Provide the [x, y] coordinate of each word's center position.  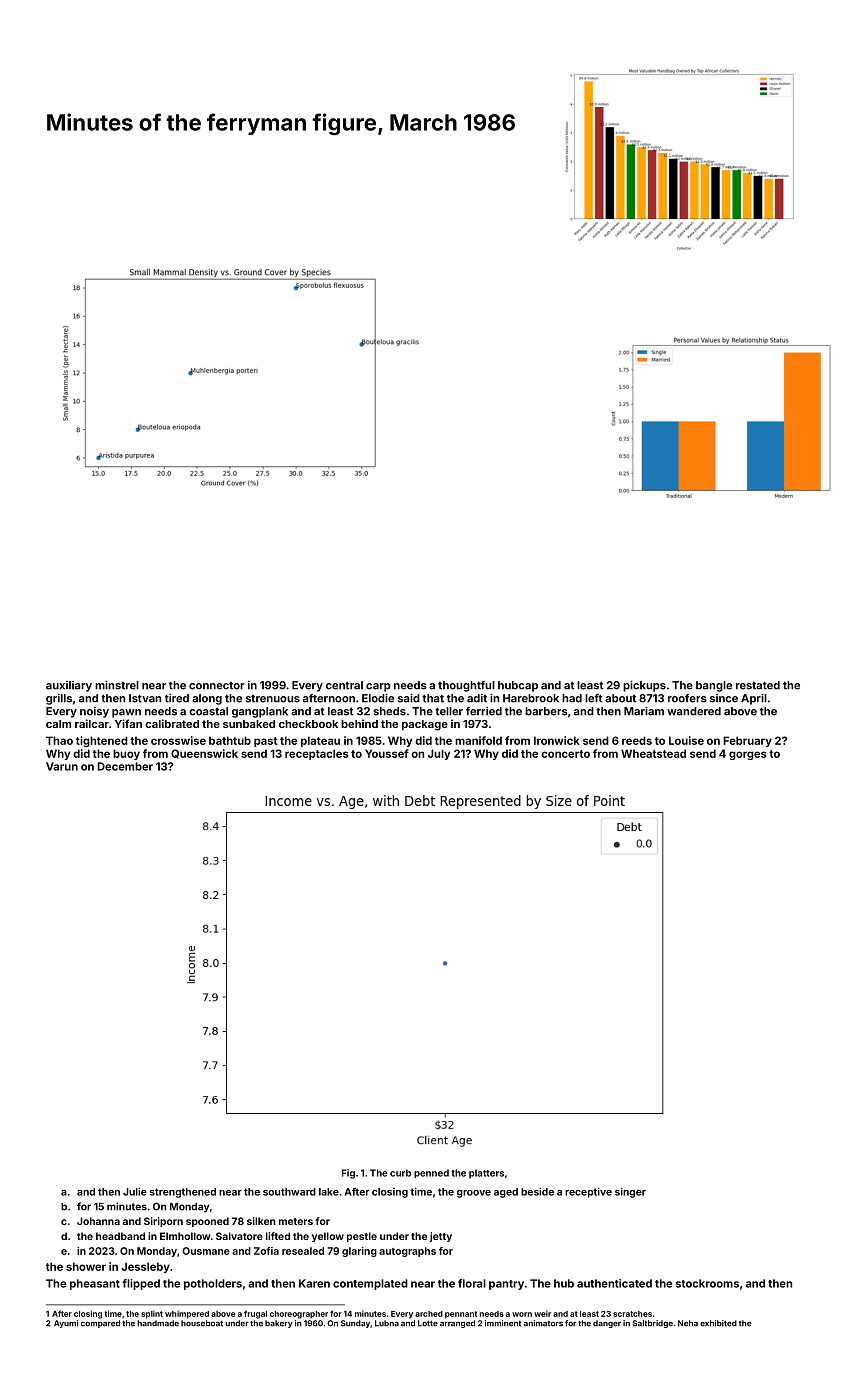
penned [431, 1173]
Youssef [387, 753]
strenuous [273, 699]
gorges [747, 755]
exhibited [718, 1323]
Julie [135, 1191]
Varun [62, 766]
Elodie [378, 698]
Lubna [387, 1323]
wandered [694, 711]
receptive [588, 1192]
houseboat [202, 1323]
